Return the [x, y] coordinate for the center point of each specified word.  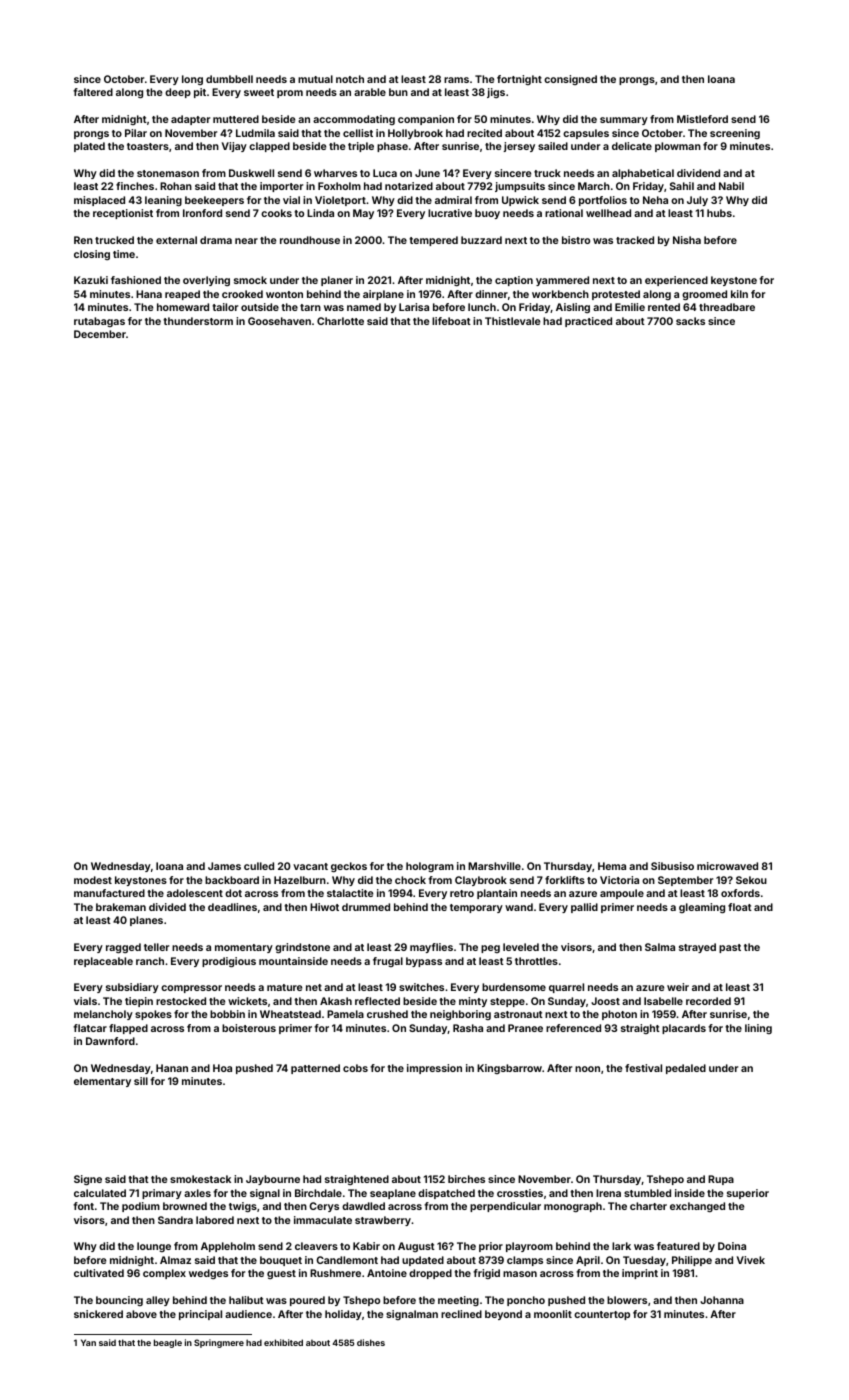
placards [684, 1029]
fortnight [519, 80]
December [100, 334]
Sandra [175, 1220]
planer [337, 281]
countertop [602, 1315]
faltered [93, 92]
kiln [739, 294]
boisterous [249, 1028]
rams [456, 80]
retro [462, 893]
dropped [430, 1274]
